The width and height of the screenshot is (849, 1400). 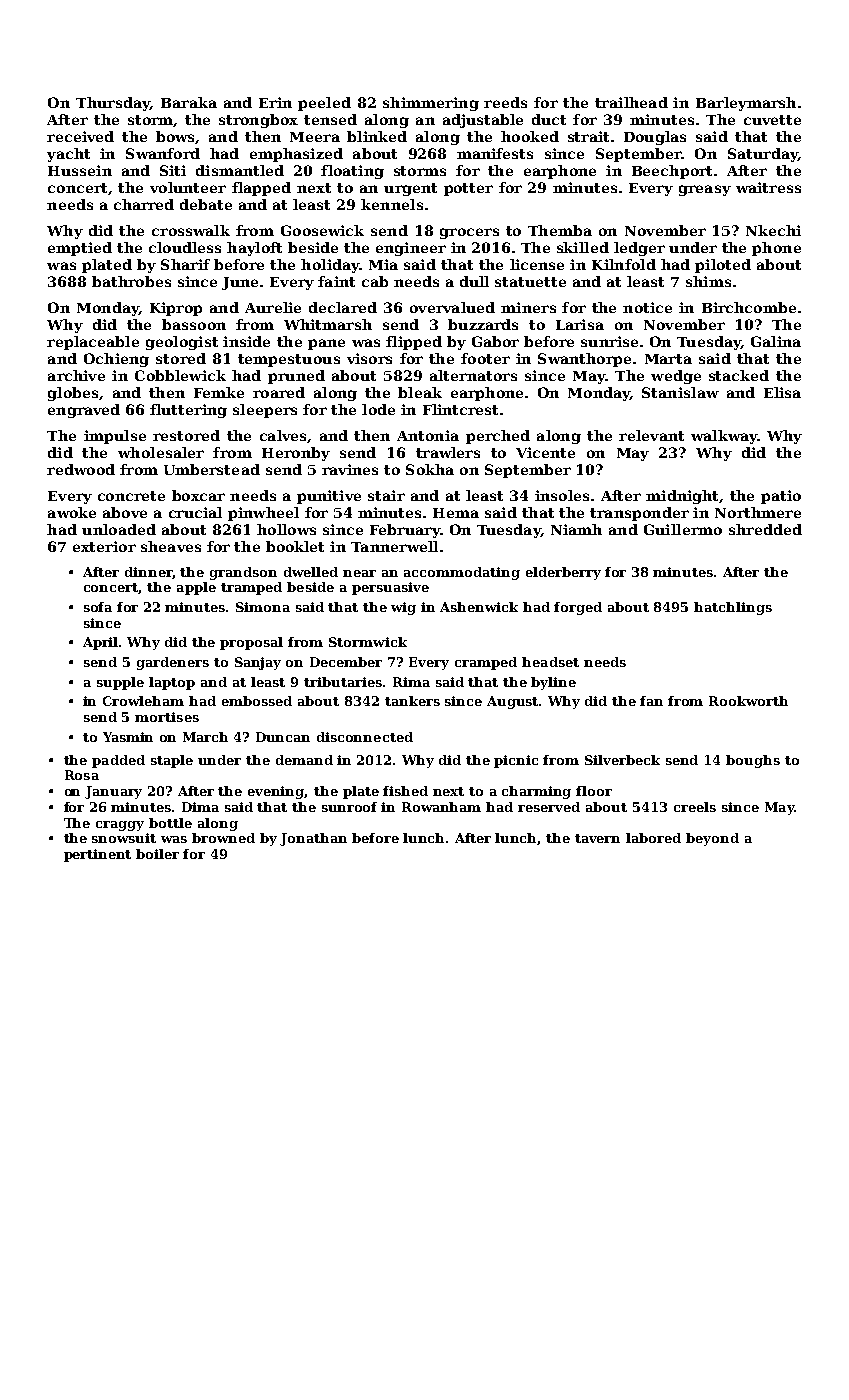 I want to click on midnight, so click(x=682, y=497).
